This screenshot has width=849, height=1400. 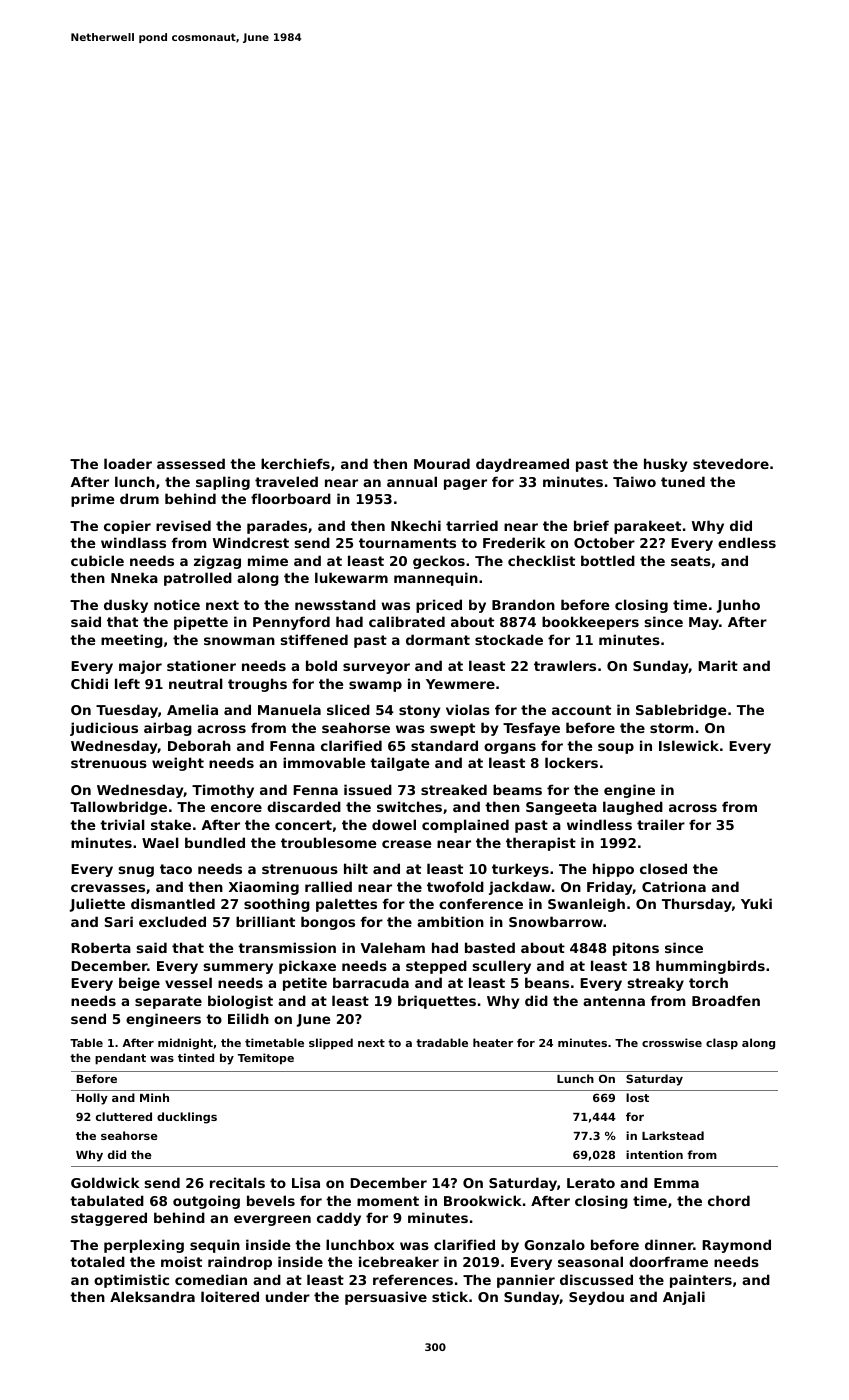 What do you see at coordinates (191, 463) in the screenshot?
I see `assessed` at bounding box center [191, 463].
